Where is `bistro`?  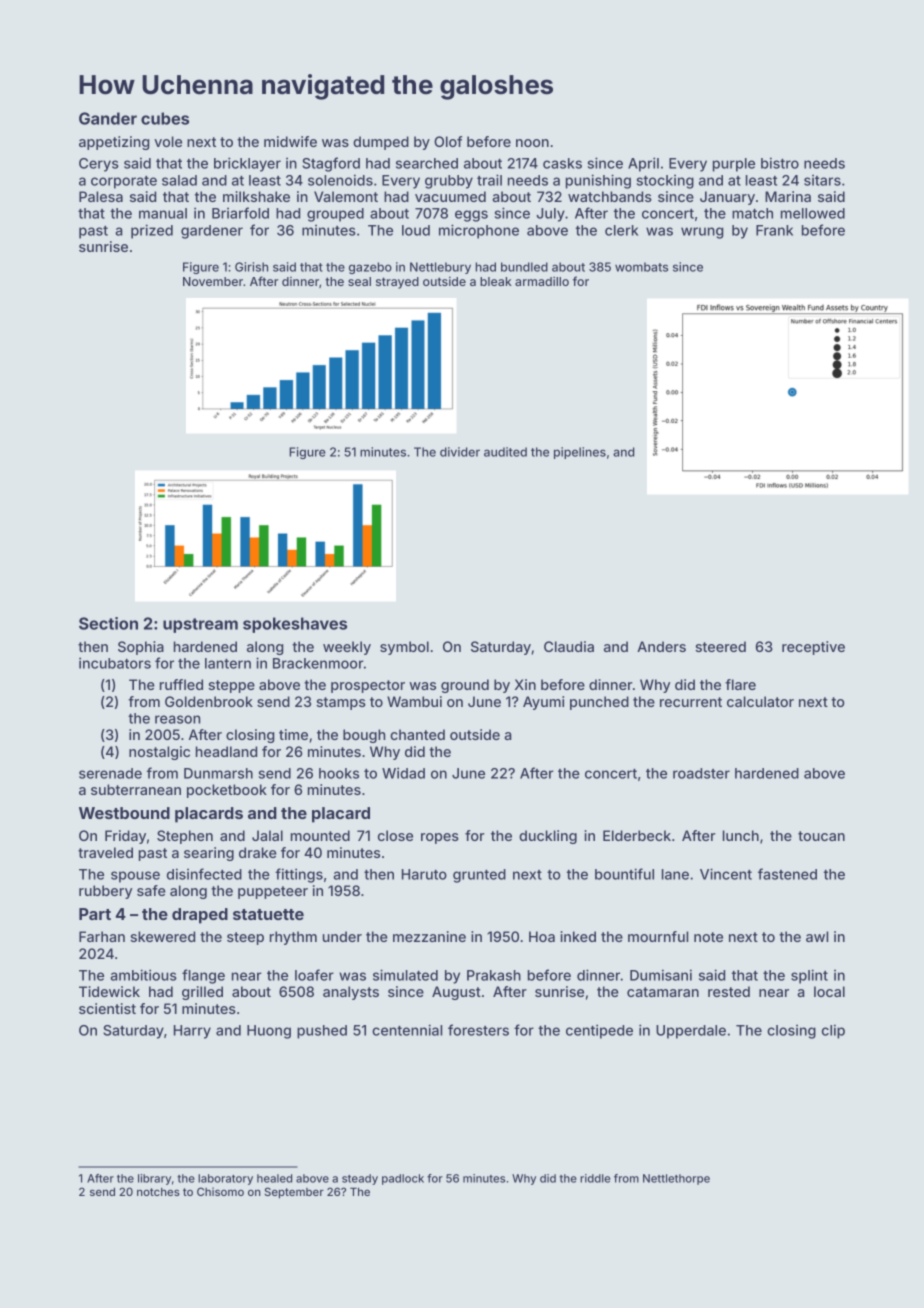 bistro is located at coordinates (780, 163).
